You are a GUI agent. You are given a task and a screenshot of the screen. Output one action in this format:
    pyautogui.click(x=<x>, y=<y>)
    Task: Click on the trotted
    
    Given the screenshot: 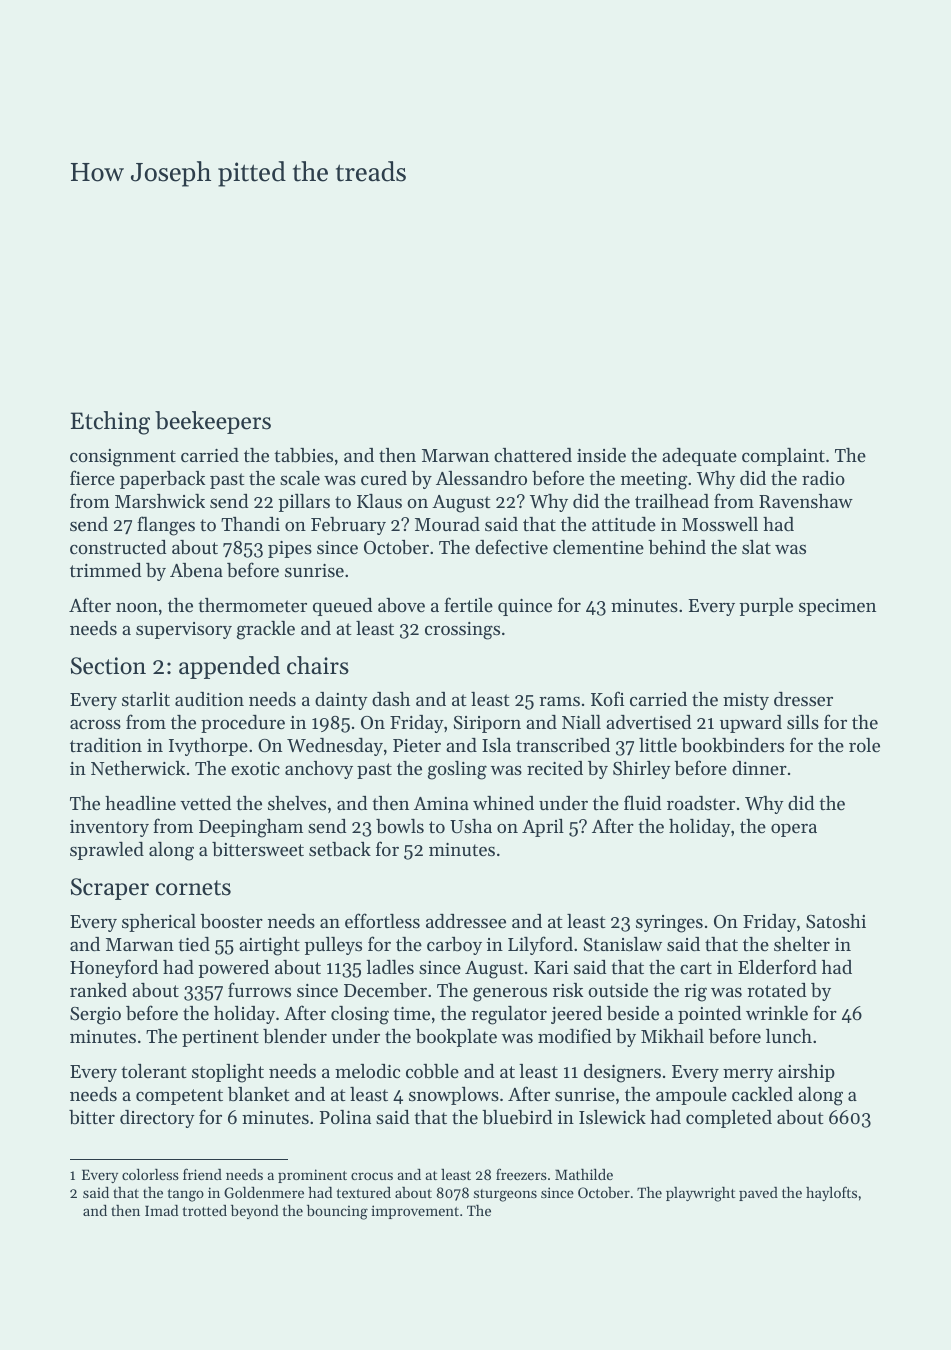 What is the action you would take?
    pyautogui.click(x=205, y=1210)
